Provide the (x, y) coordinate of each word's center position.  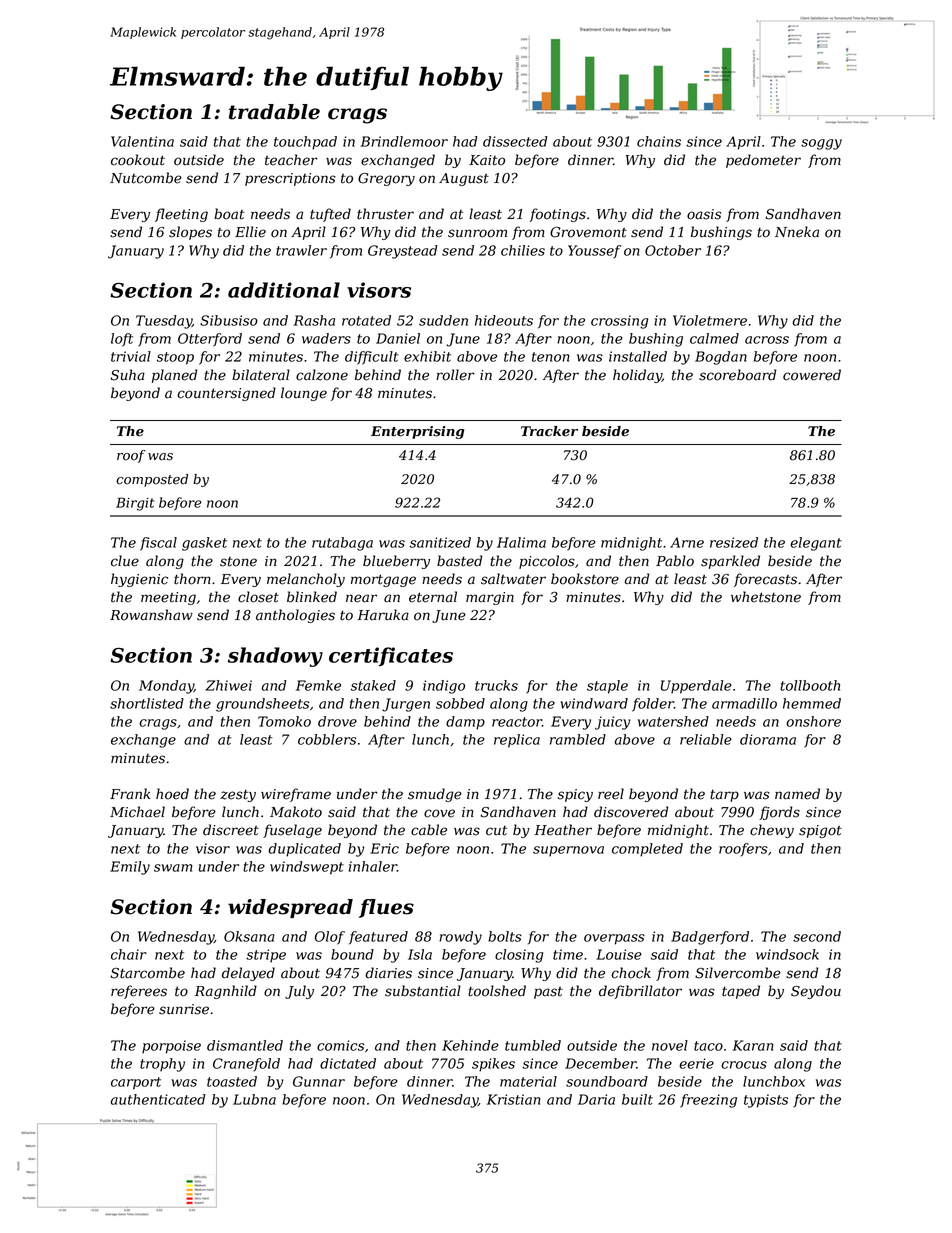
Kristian (514, 1099)
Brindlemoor (404, 141)
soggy (821, 144)
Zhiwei (229, 685)
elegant (816, 544)
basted (459, 561)
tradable (274, 112)
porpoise (171, 1047)
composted (152, 480)
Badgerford (710, 938)
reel (611, 794)
